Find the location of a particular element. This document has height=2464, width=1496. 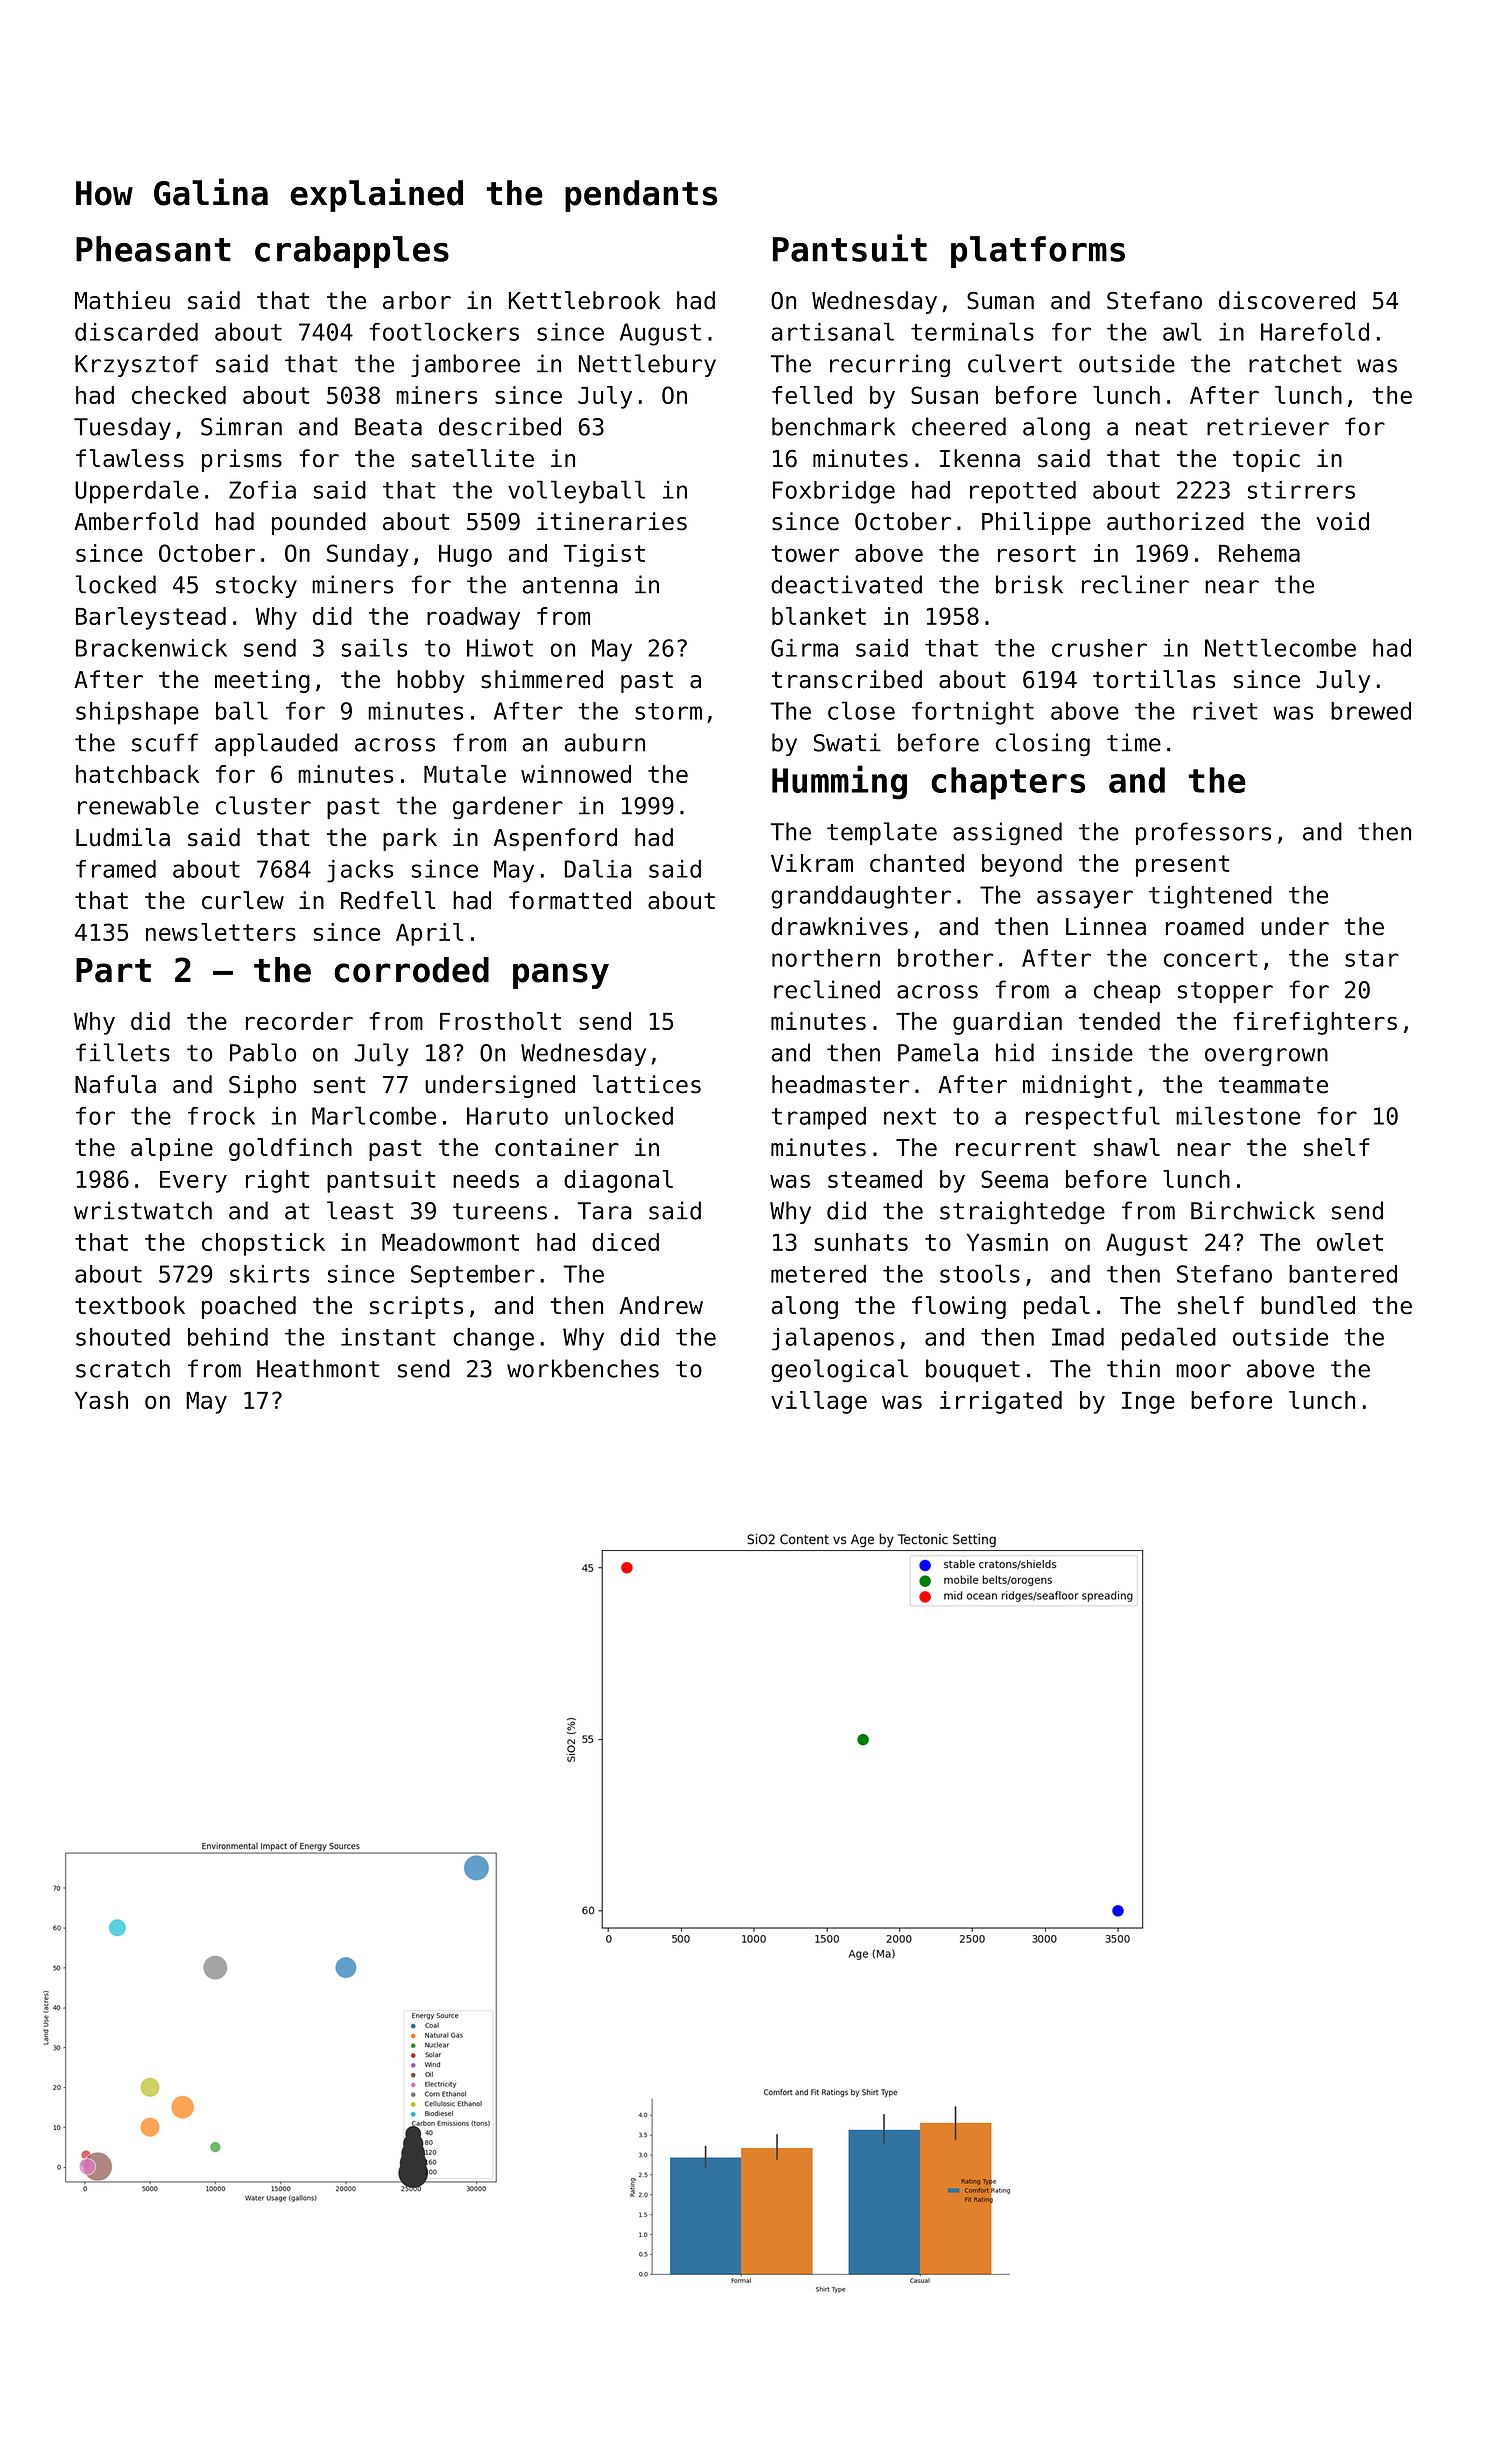

Suman is located at coordinates (1000, 301).
